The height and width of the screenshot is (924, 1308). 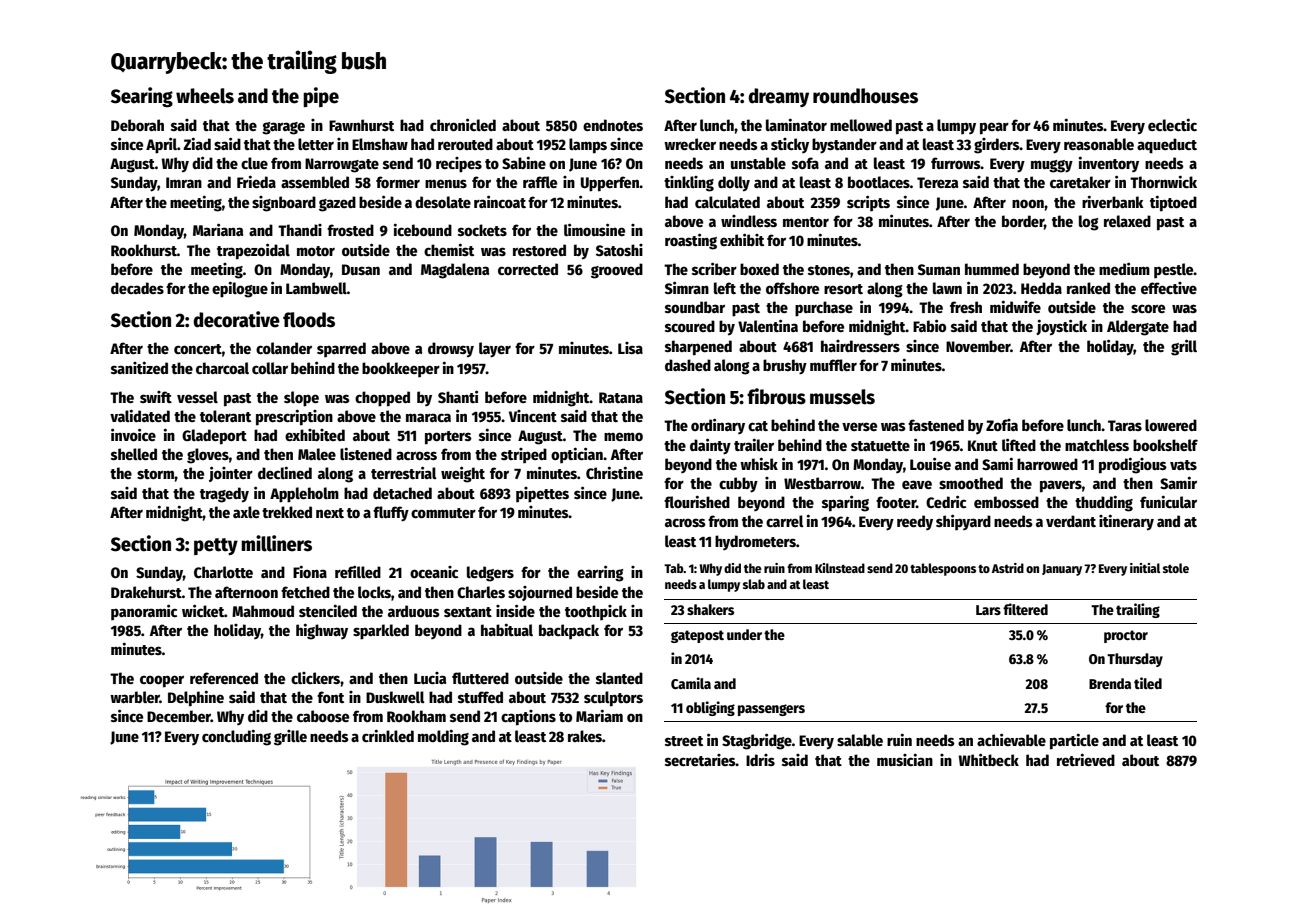 What do you see at coordinates (139, 368) in the screenshot?
I see `sanitized` at bounding box center [139, 368].
